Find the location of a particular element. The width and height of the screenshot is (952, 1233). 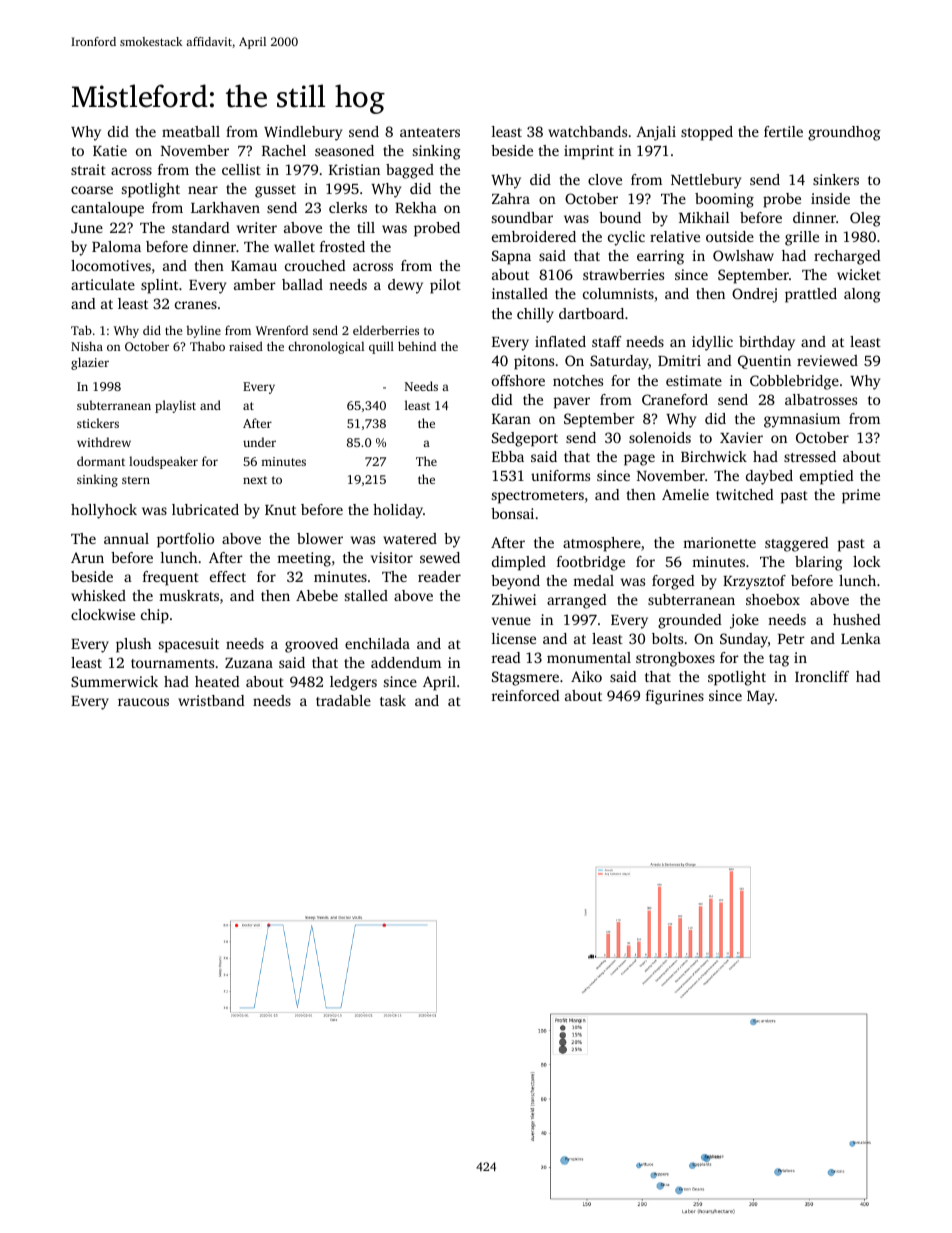

emptied is located at coordinates (827, 477).
